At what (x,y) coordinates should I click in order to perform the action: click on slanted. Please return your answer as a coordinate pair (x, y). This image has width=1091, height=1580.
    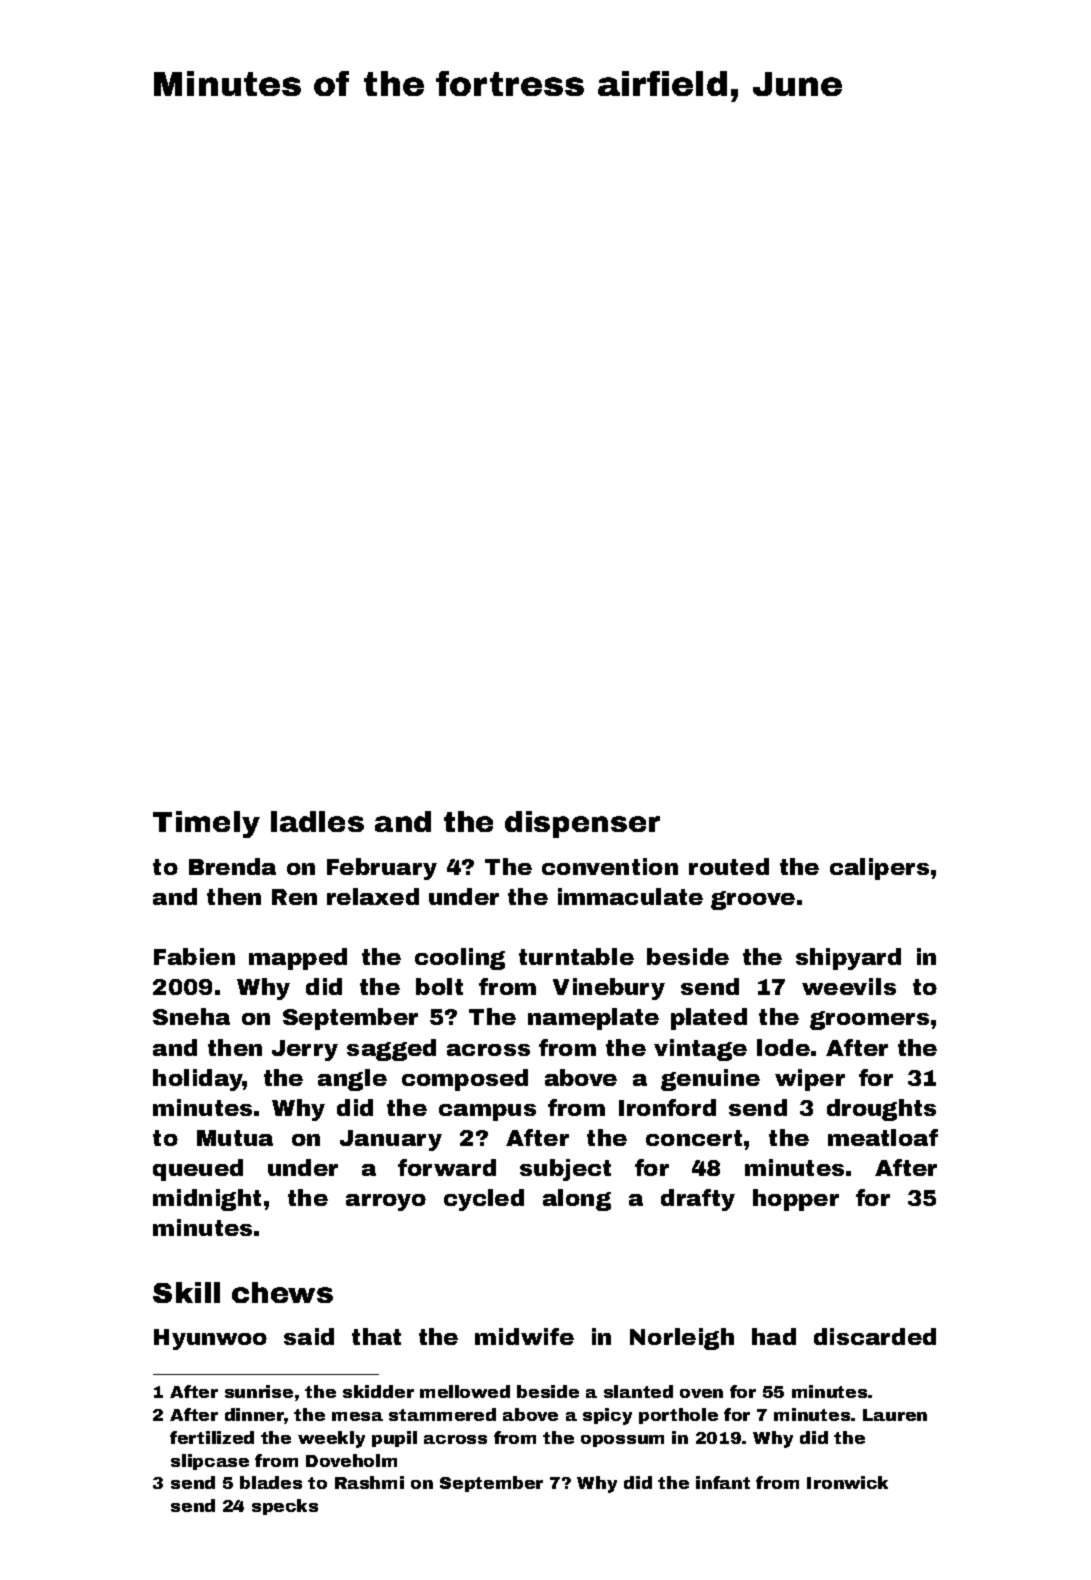
    Looking at the image, I should click on (638, 1391).
